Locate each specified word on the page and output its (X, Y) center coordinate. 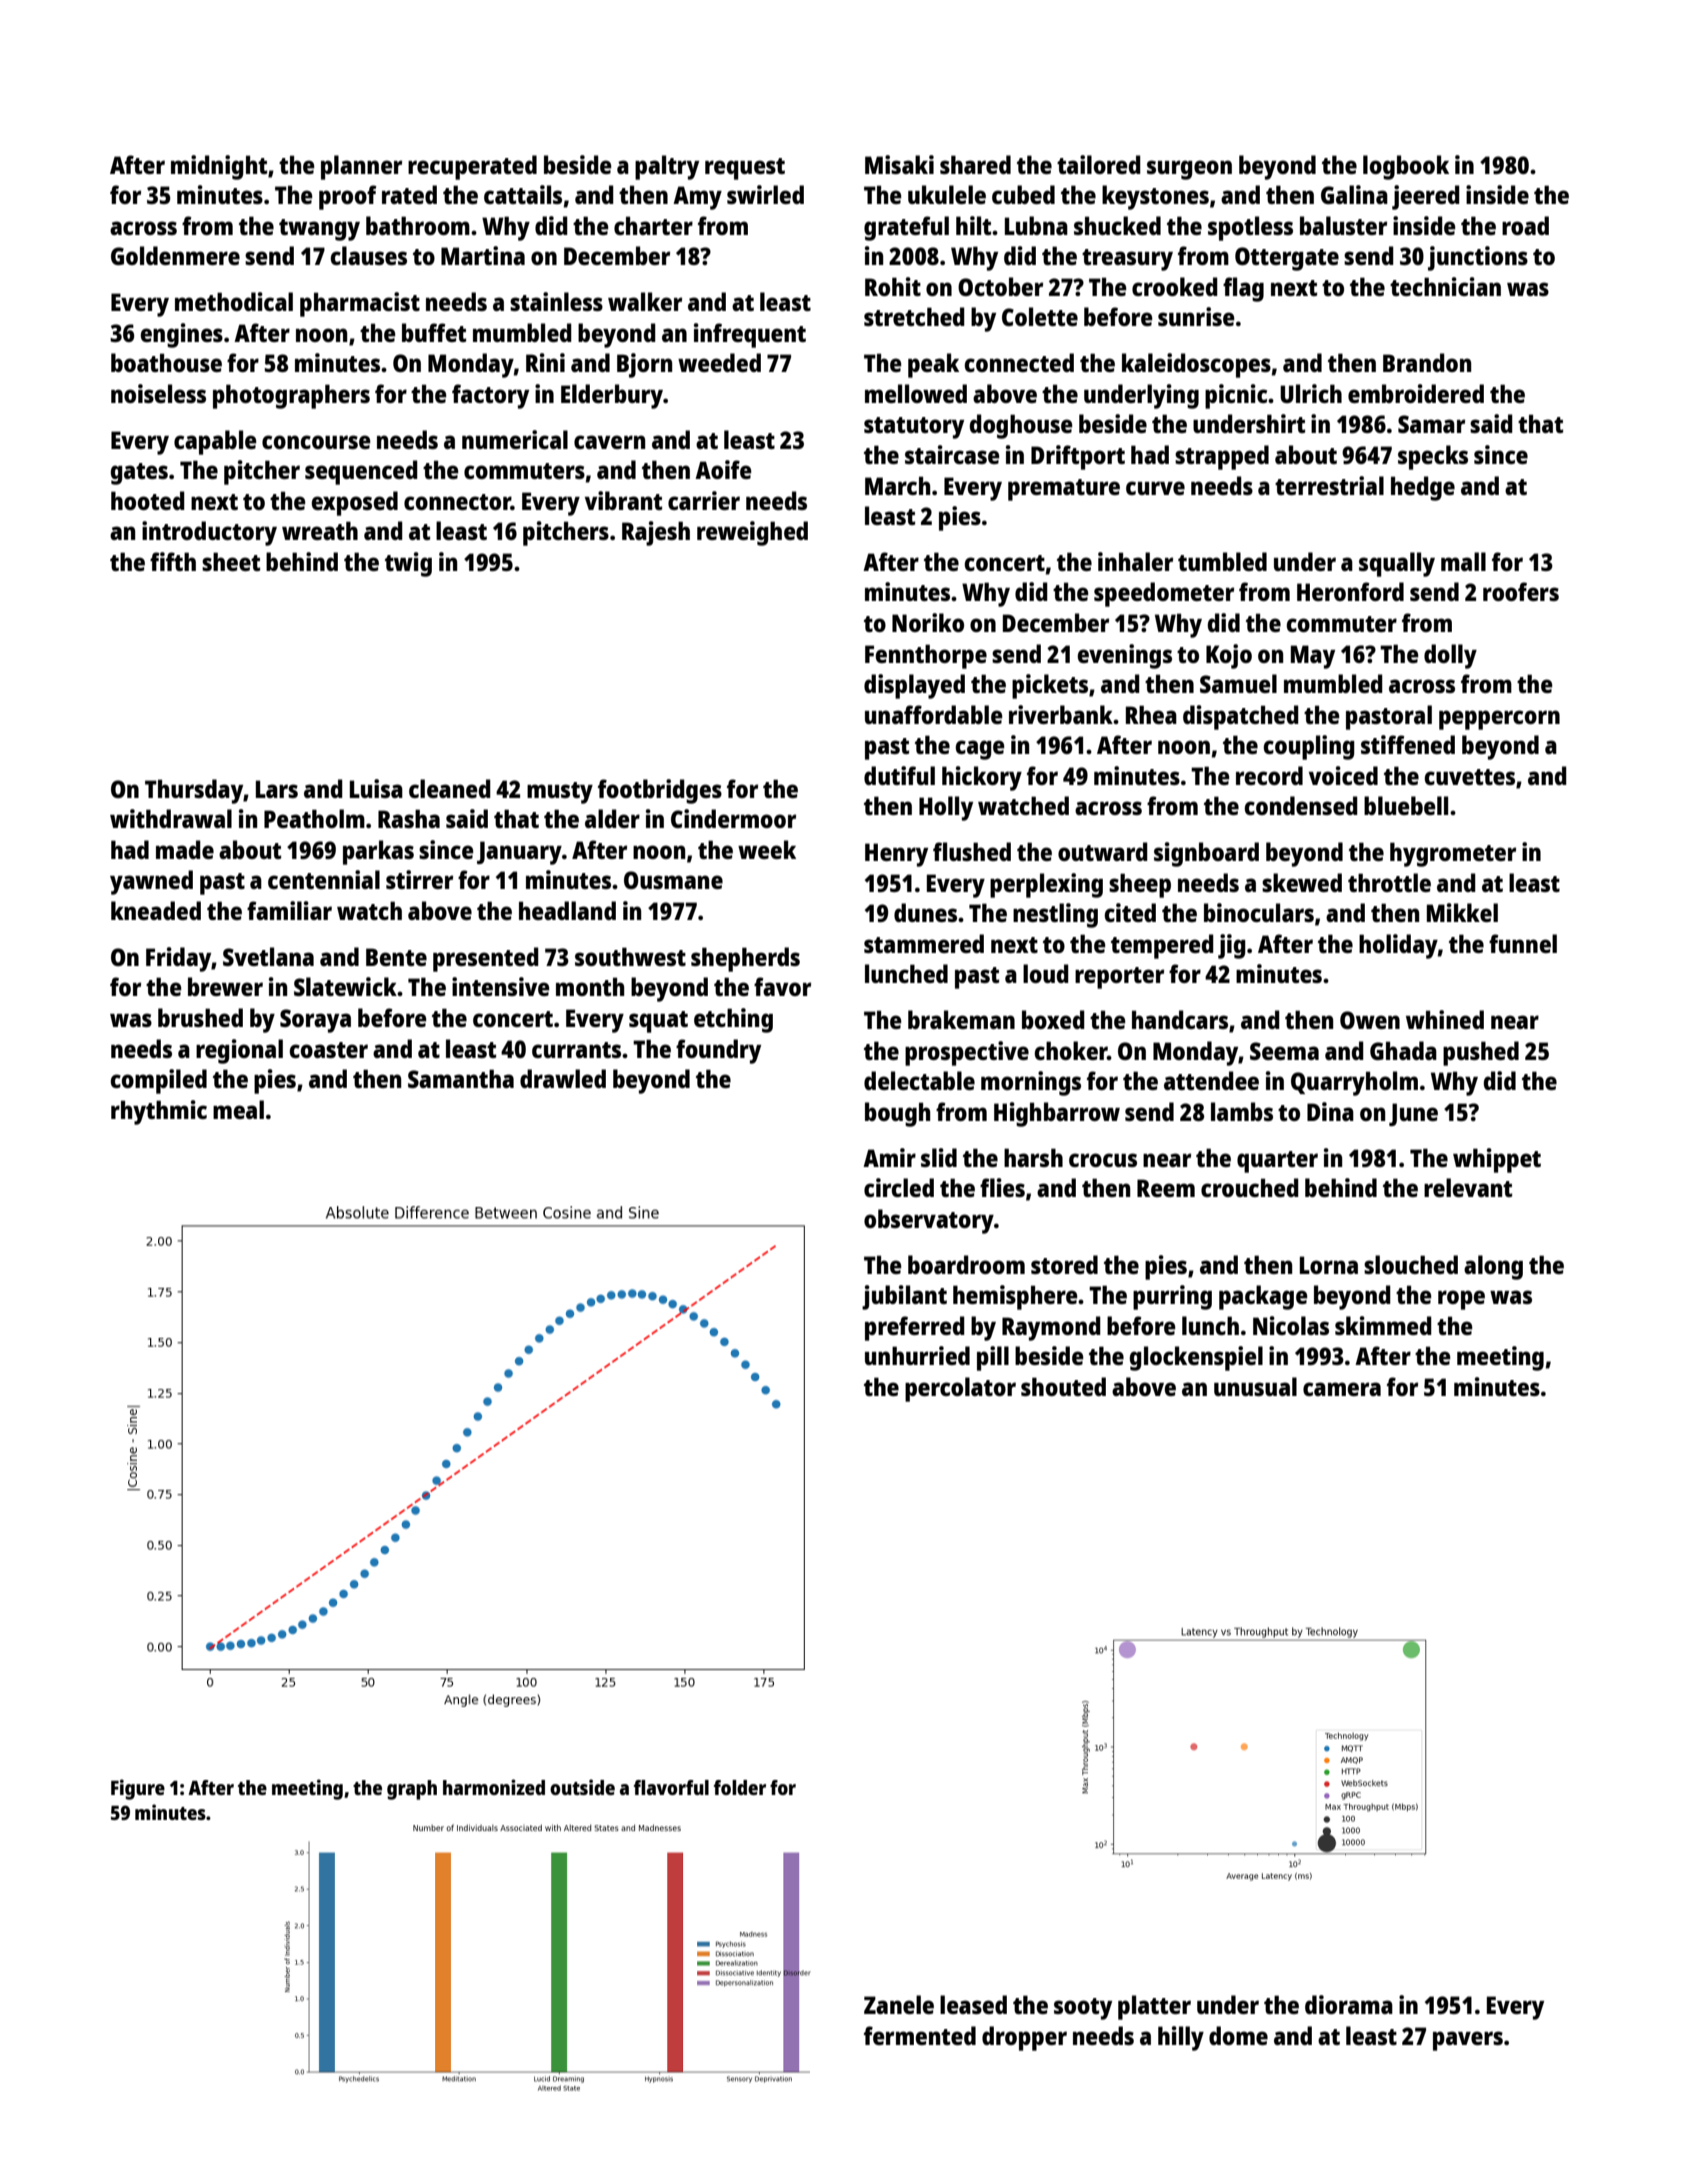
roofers (1521, 591)
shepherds (745, 959)
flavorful (671, 1787)
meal (238, 1109)
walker (645, 301)
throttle (1389, 882)
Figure (138, 1789)
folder (740, 1787)
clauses (369, 255)
